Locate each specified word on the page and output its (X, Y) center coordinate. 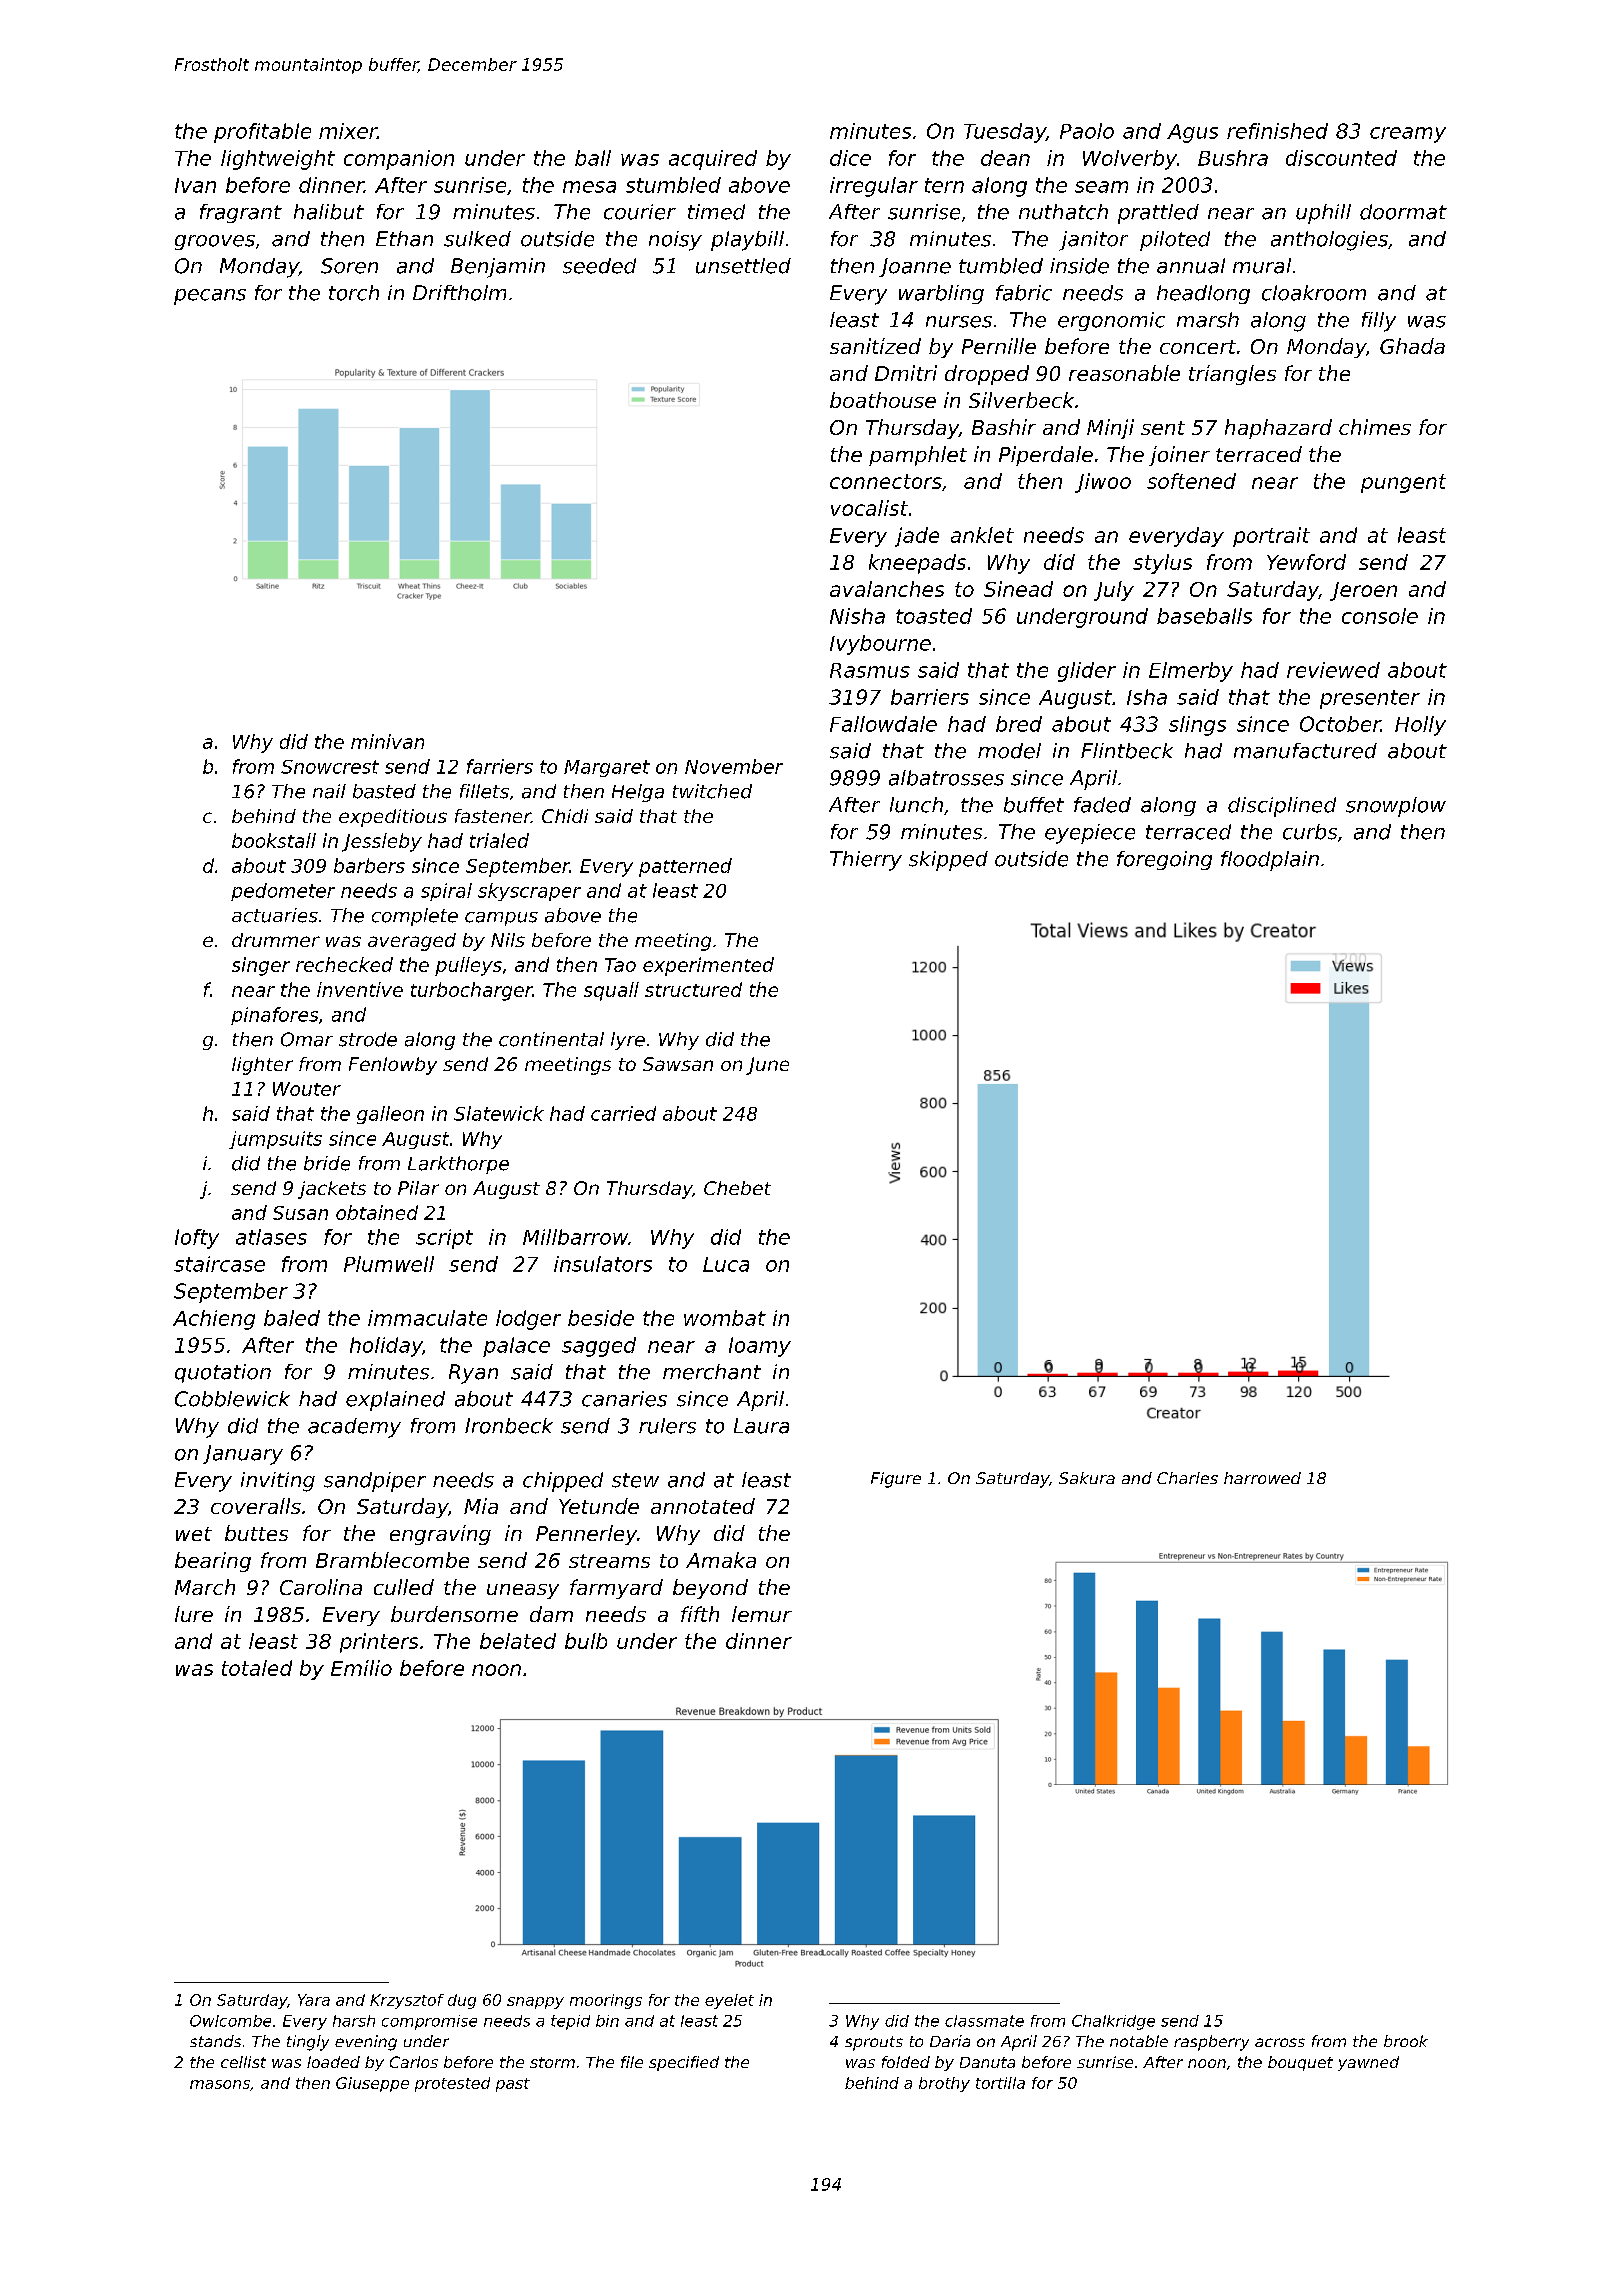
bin (607, 2021)
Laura (761, 1426)
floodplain (1270, 861)
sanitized (875, 346)
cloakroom (1314, 293)
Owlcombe (230, 2021)
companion (399, 160)
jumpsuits (275, 1140)
